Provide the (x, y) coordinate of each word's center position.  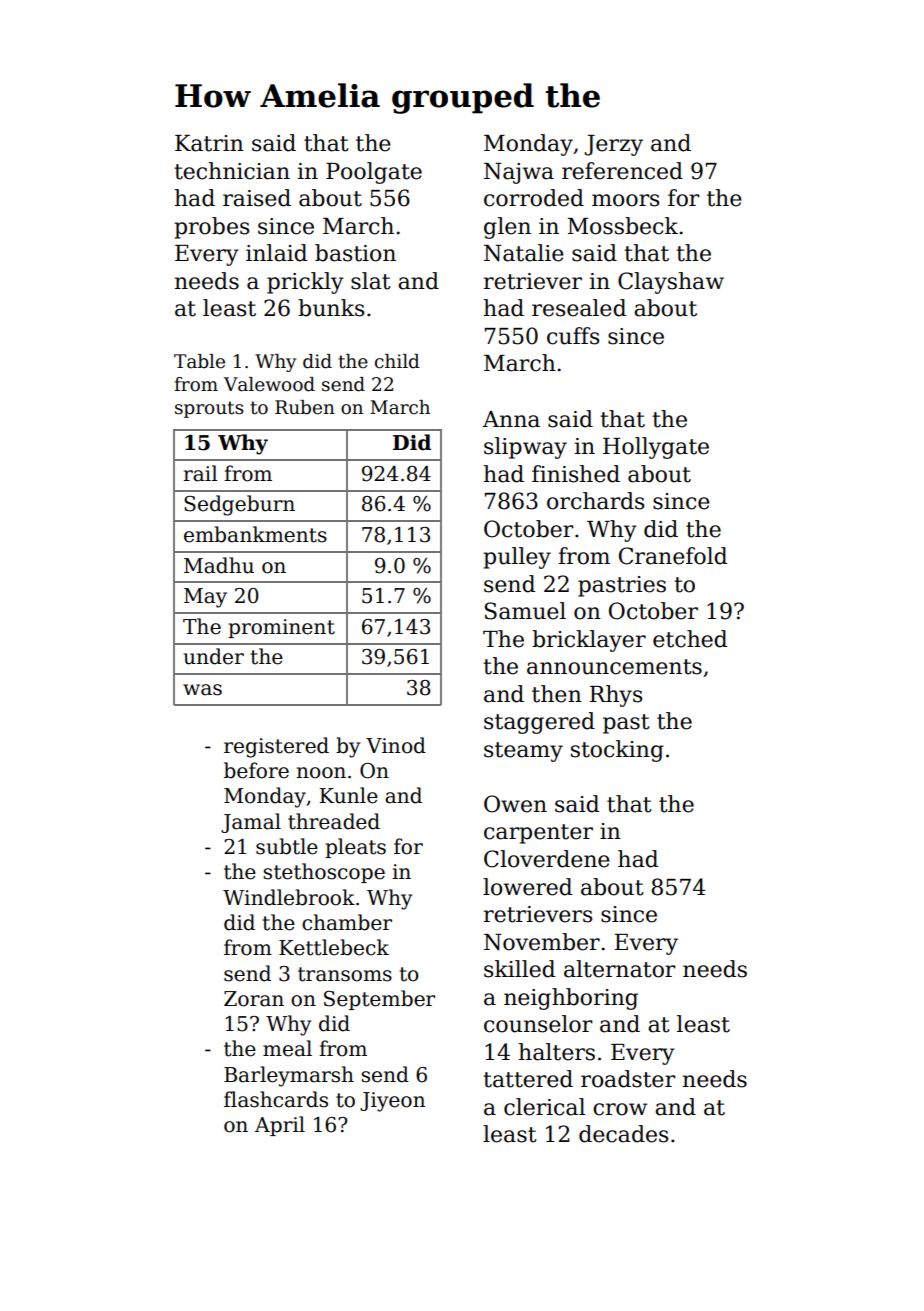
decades (623, 1134)
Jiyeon (392, 1102)
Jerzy (613, 145)
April (280, 1126)
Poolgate (374, 173)
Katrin (209, 143)
